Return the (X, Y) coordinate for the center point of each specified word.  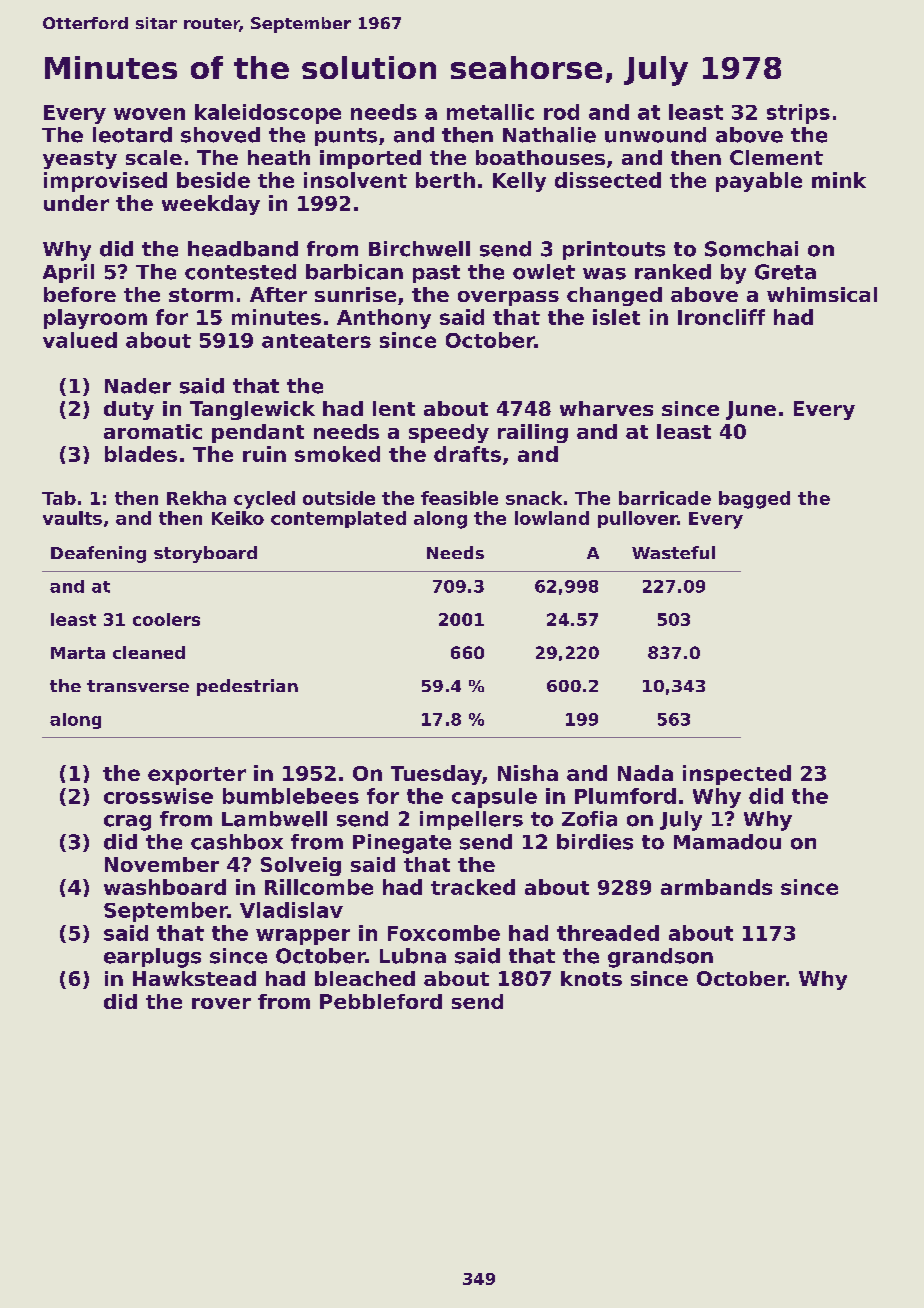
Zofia (589, 819)
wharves (606, 408)
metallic (490, 112)
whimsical (822, 294)
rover (221, 1003)
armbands (716, 887)
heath (279, 157)
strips (798, 114)
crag (127, 823)
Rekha (196, 498)
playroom (95, 319)
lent (394, 408)
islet (616, 317)
